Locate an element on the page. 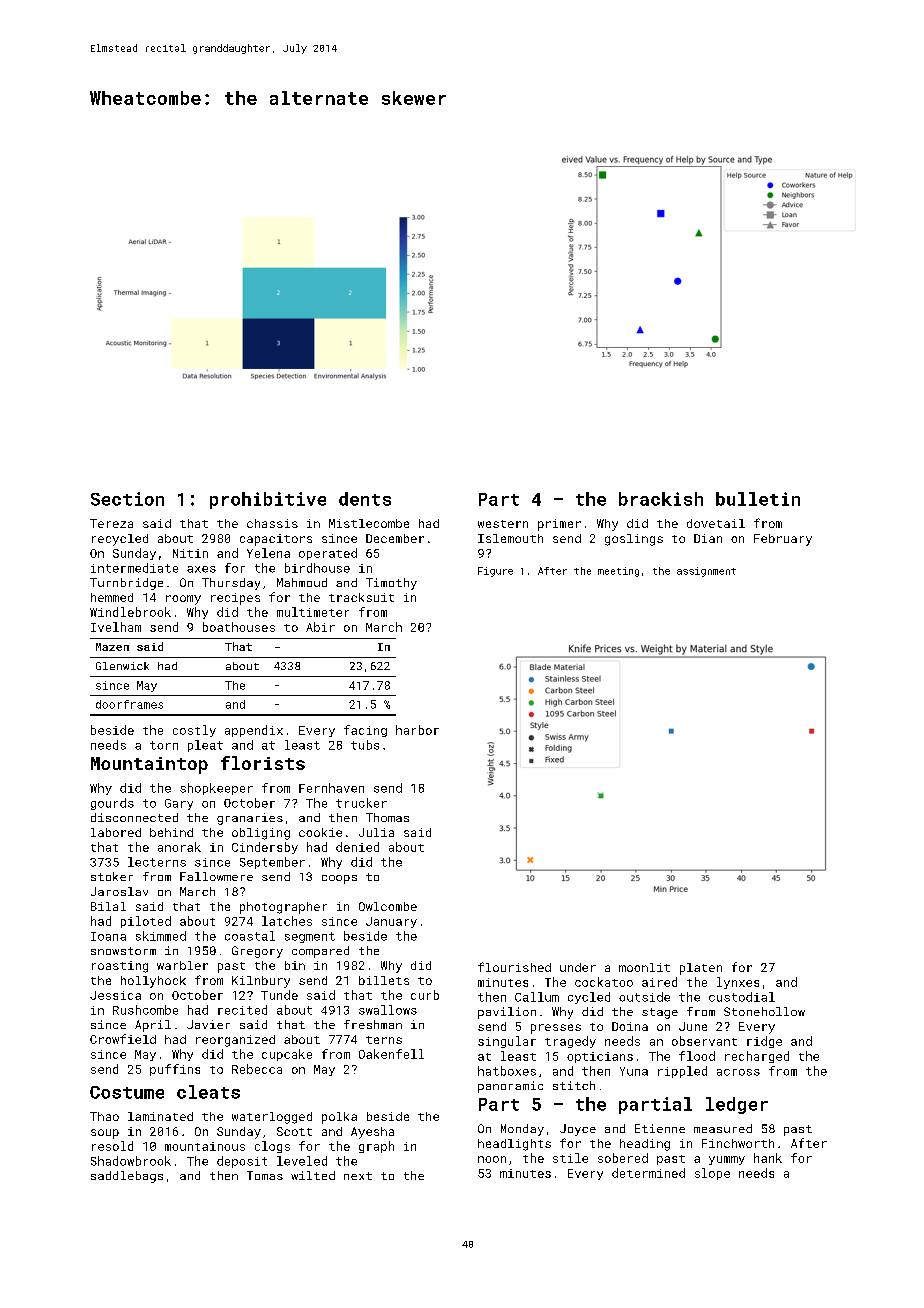 The image size is (924, 1308). saddlebags is located at coordinates (127, 1177).
